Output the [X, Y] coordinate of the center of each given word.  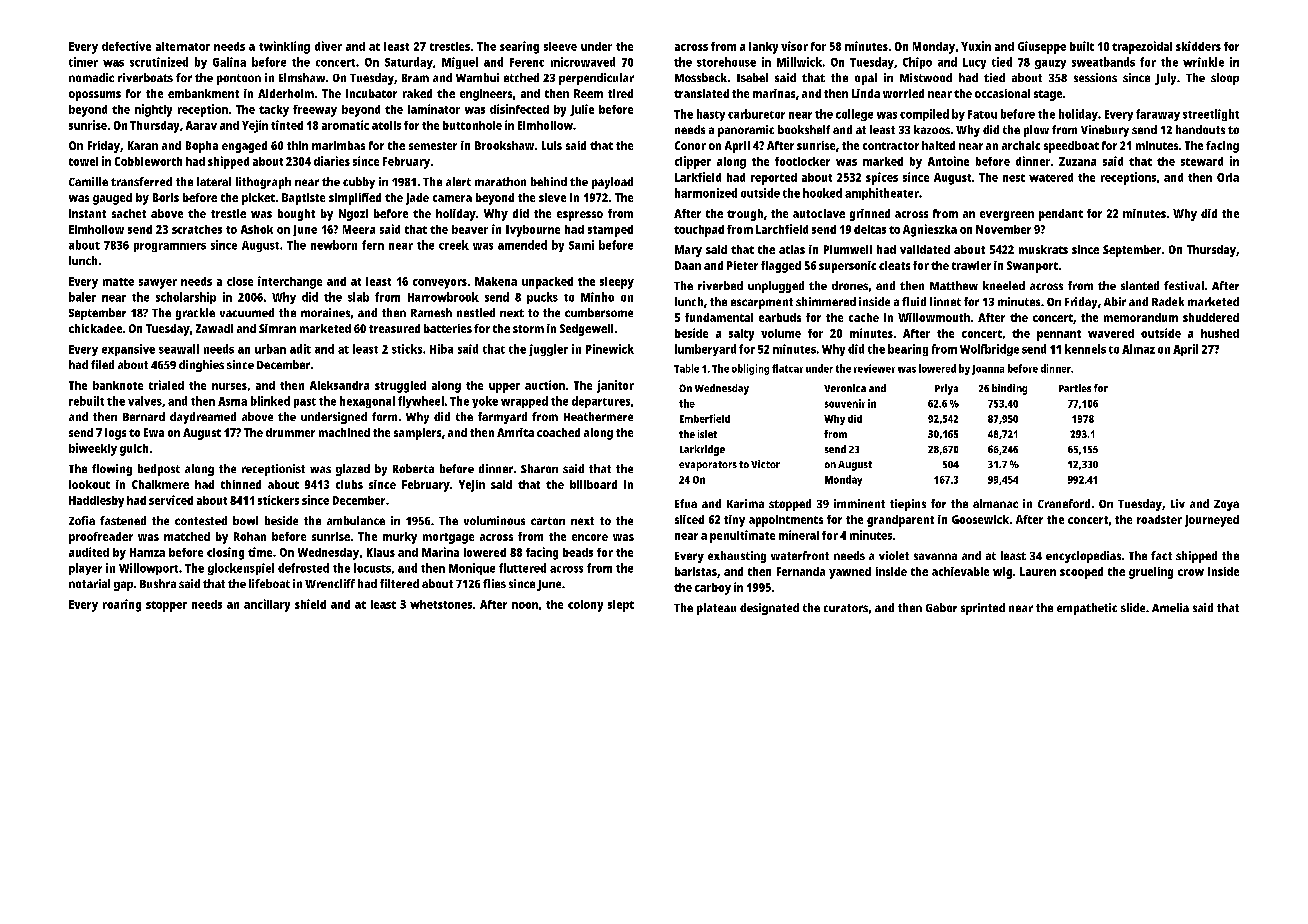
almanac [995, 503]
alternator [183, 46]
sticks [407, 349]
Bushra [158, 583]
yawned [850, 573]
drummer [290, 432]
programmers [170, 247]
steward [1202, 161]
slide [1133, 607]
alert [458, 181]
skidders [1198, 46]
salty [741, 335]
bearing [908, 350]
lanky [763, 48]
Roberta [413, 468]
